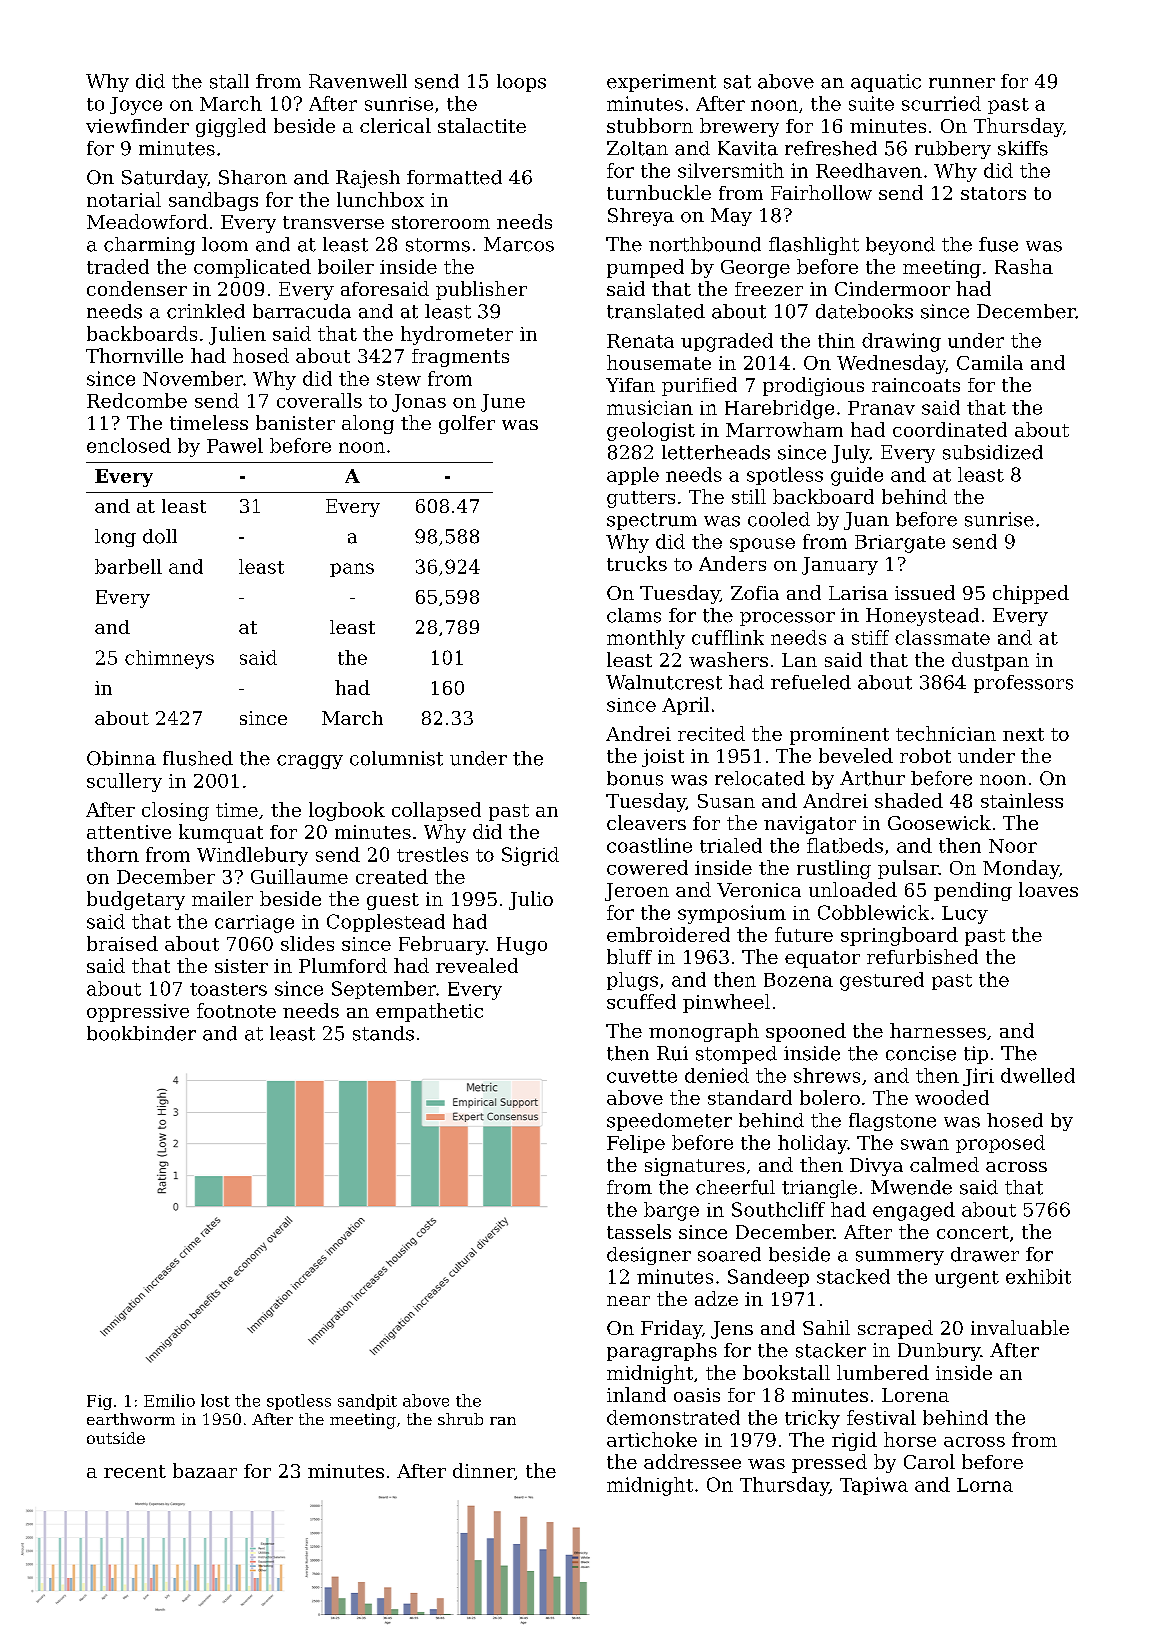 The width and height of the screenshot is (1166, 1649). What do you see at coordinates (136, 106) in the screenshot?
I see `Joyce` at bounding box center [136, 106].
